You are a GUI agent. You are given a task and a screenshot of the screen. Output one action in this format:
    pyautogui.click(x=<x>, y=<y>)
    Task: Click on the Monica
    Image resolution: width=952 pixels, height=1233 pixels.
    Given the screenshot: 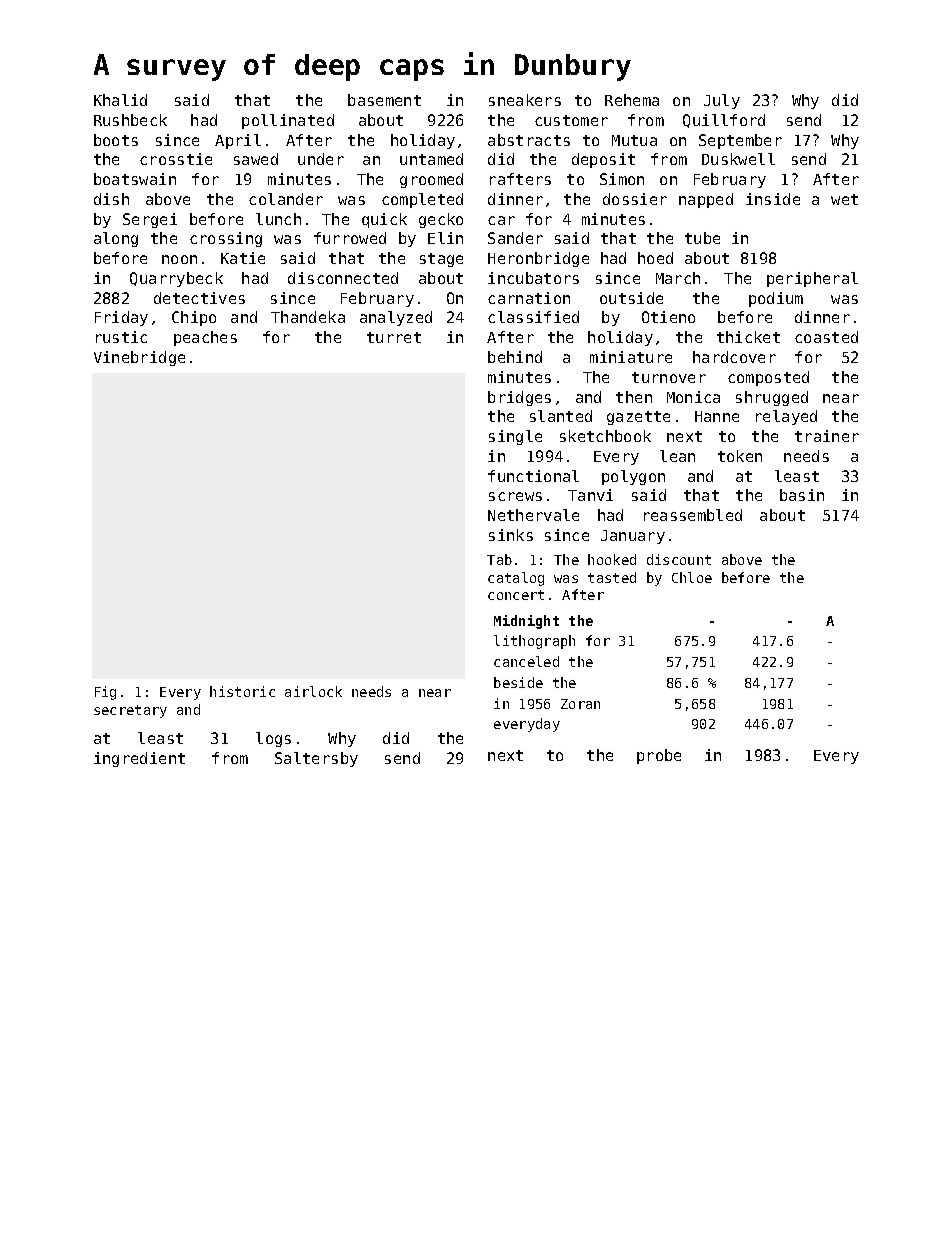 What is the action you would take?
    pyautogui.click(x=693, y=397)
